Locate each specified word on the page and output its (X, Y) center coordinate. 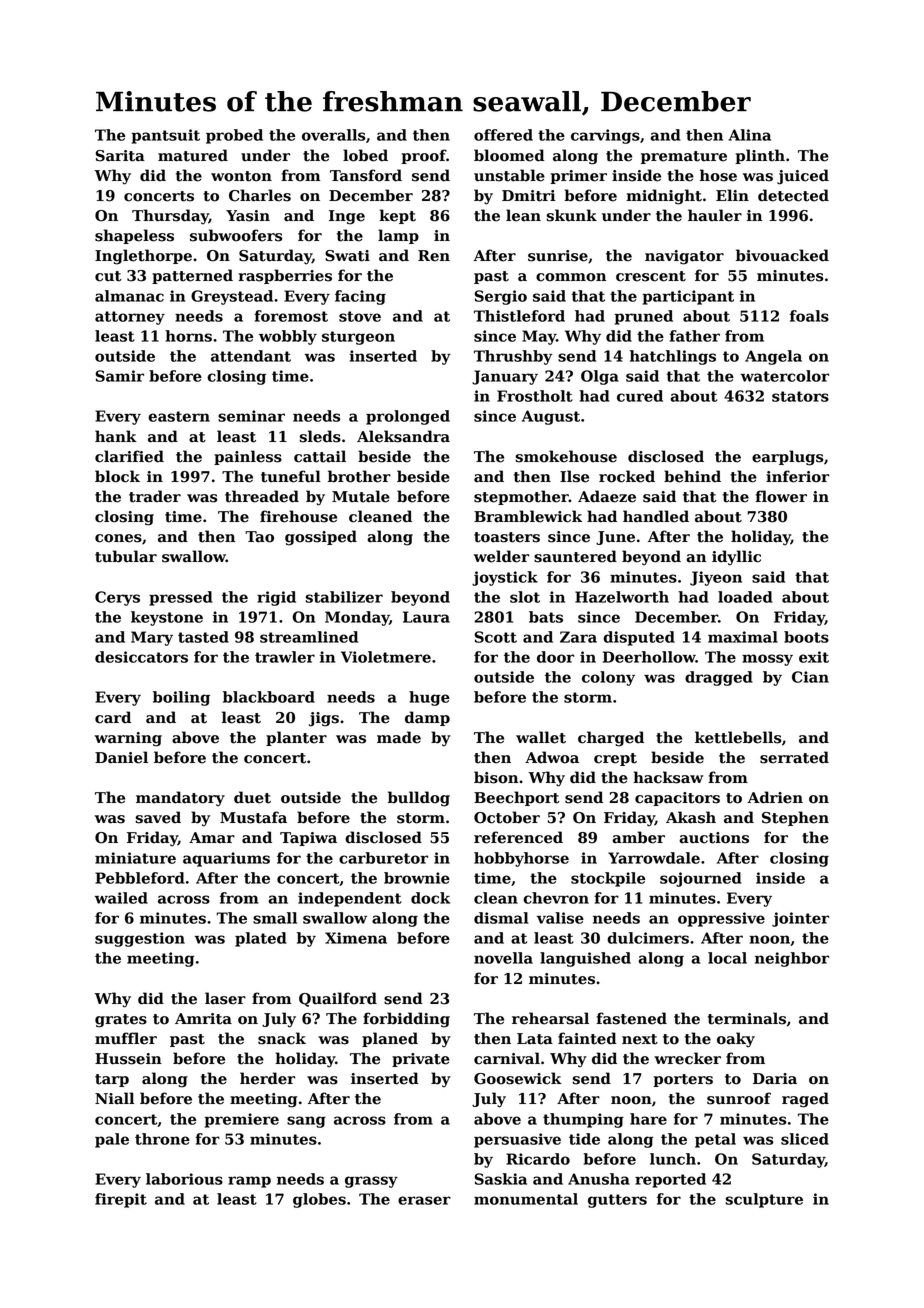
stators (800, 396)
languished (585, 959)
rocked (627, 476)
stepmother (521, 497)
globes (319, 1200)
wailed (121, 898)
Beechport (516, 798)
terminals (747, 1018)
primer (578, 177)
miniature (135, 858)
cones (118, 538)
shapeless (134, 236)
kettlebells (738, 737)
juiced (803, 177)
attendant (251, 356)
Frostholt (535, 396)
